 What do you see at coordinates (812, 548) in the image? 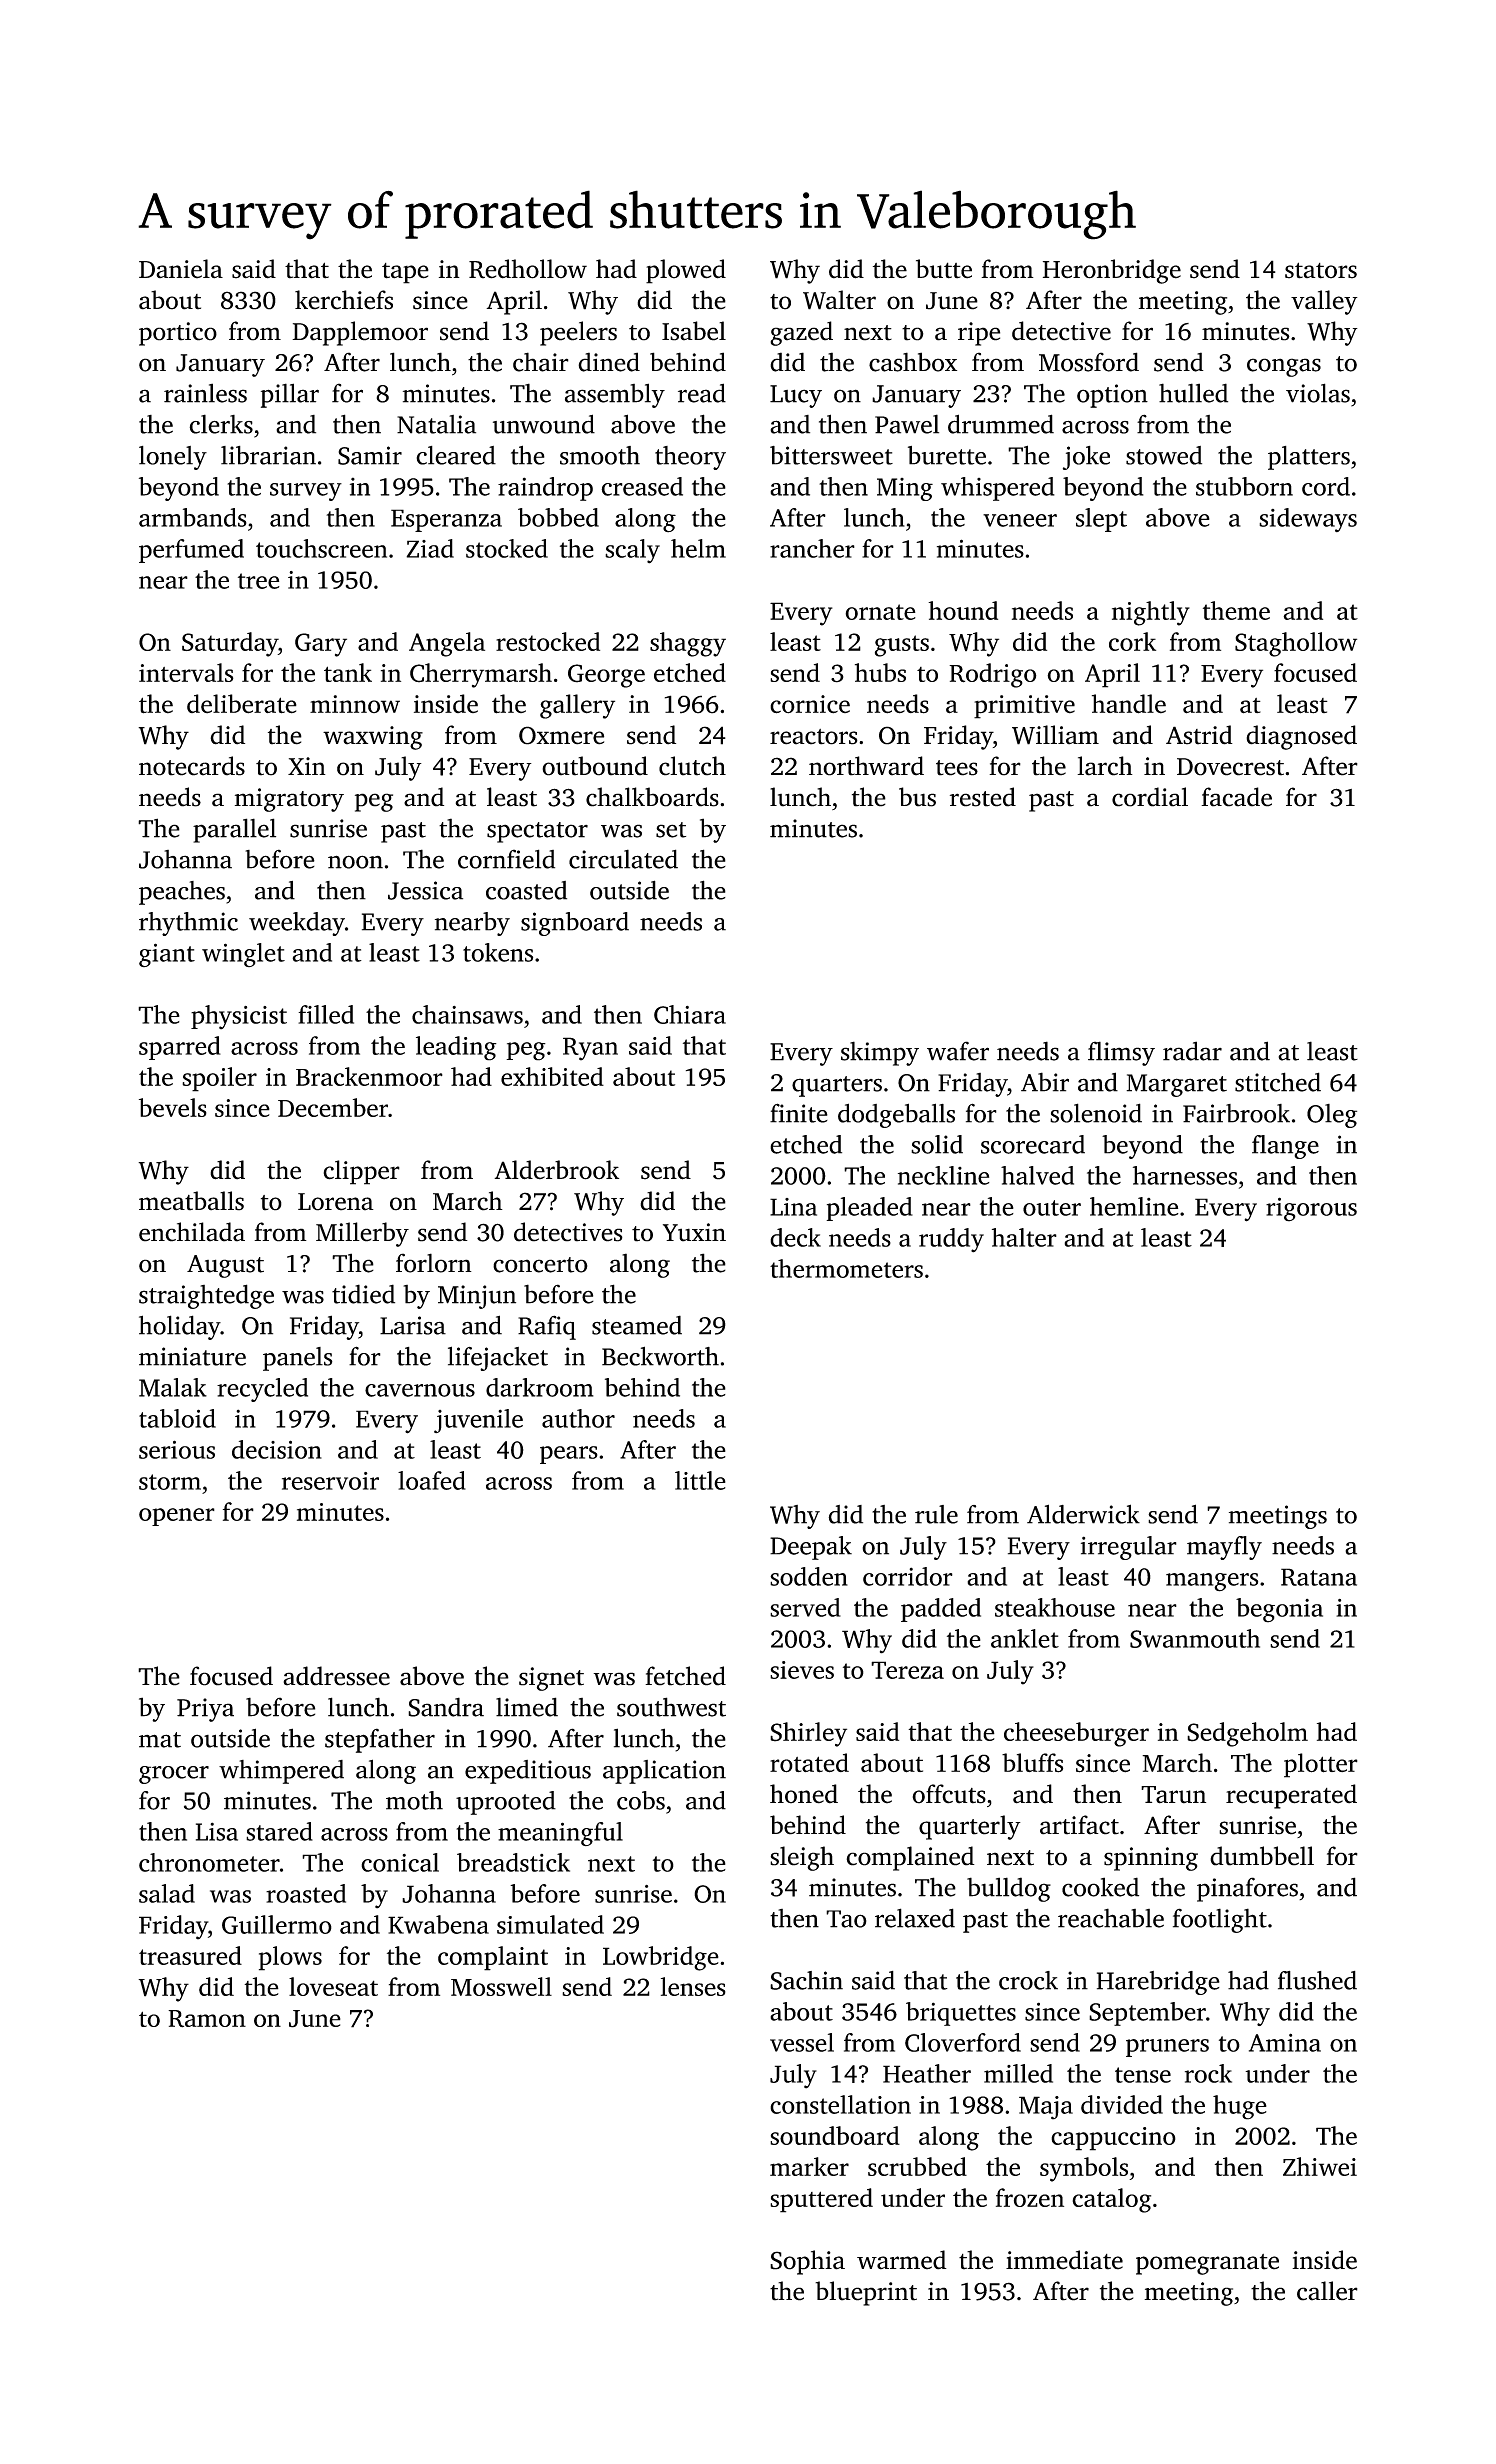
I see `rancher` at bounding box center [812, 548].
